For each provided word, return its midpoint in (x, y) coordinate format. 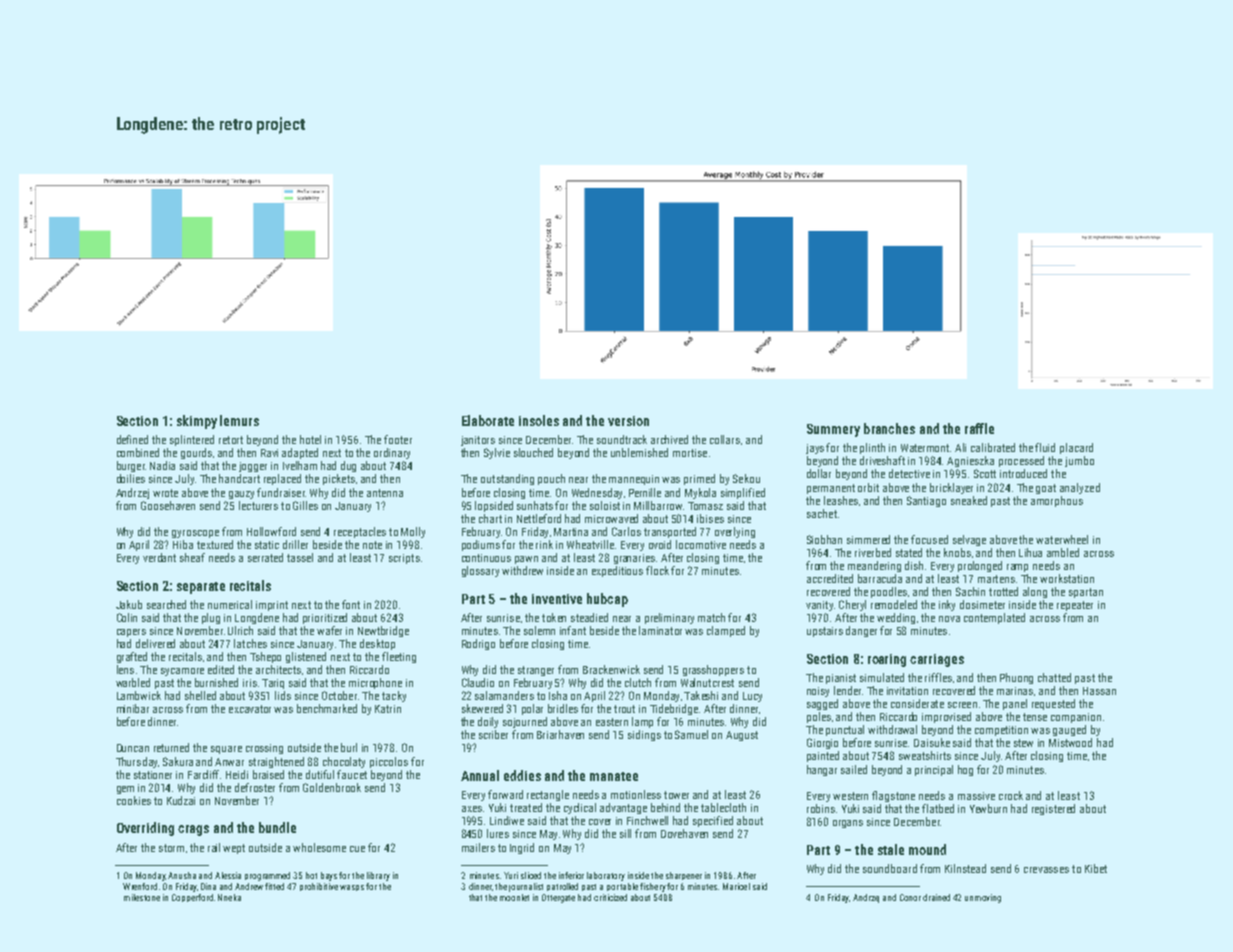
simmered (868, 539)
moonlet (514, 897)
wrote (165, 493)
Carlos (626, 531)
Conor (910, 897)
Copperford (192, 898)
